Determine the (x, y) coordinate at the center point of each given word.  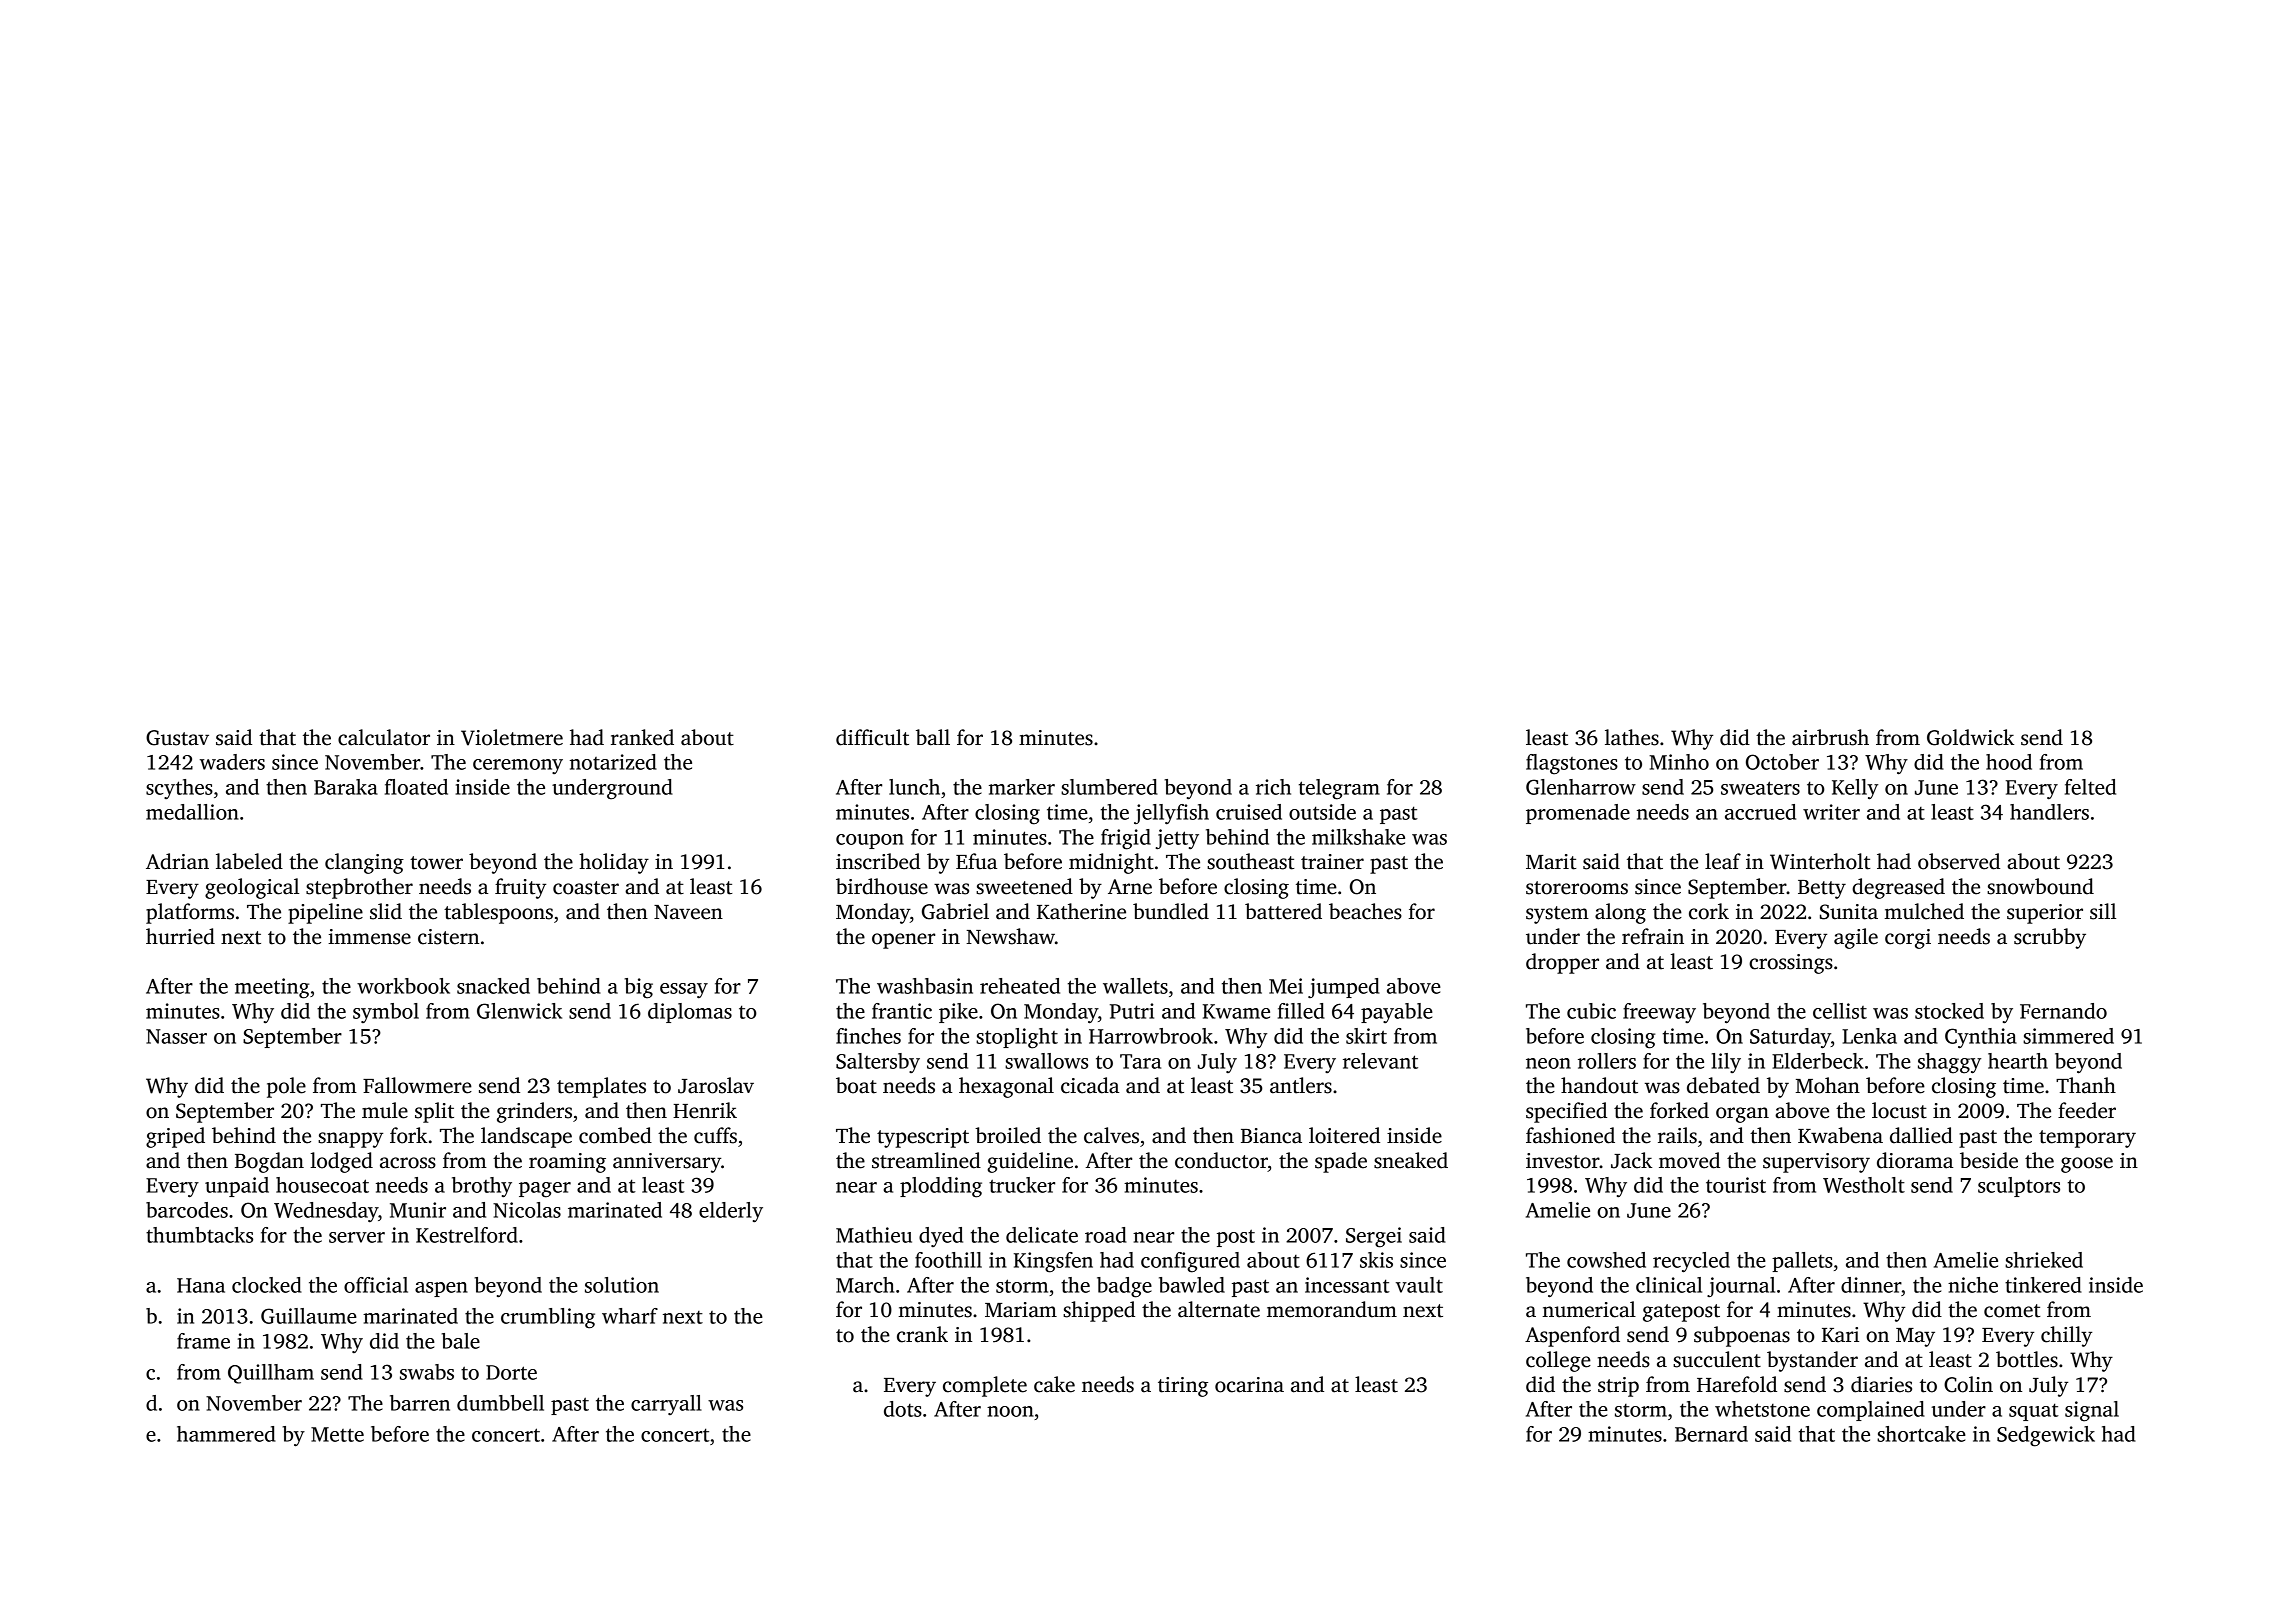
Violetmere (512, 737)
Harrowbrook (1151, 1036)
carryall (666, 1405)
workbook (403, 986)
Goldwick (1970, 737)
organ (1742, 1115)
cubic (1591, 1011)
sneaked (1411, 1160)
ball (933, 737)
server (357, 1237)
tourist (1736, 1185)
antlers (1301, 1085)
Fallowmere (417, 1085)
